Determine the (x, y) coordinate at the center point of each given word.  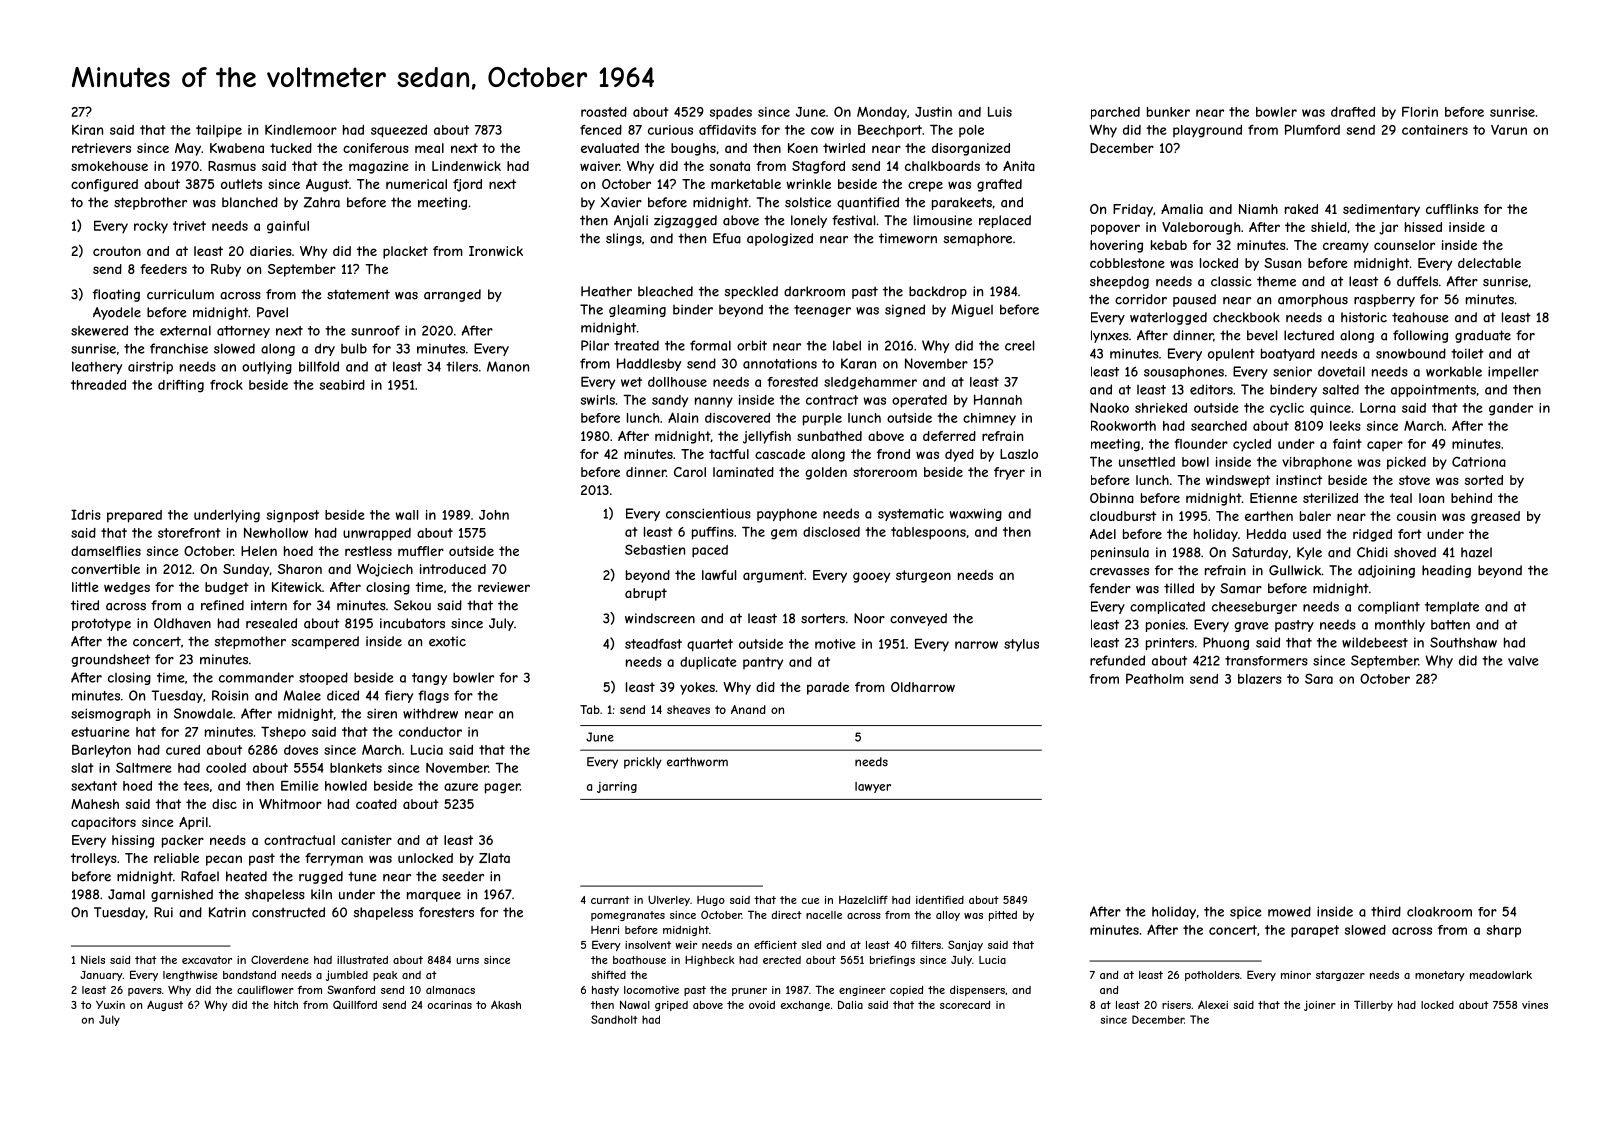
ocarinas (450, 1005)
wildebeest (1375, 642)
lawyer (873, 787)
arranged (452, 295)
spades (731, 113)
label (847, 345)
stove (1414, 480)
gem (784, 534)
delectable (1489, 263)
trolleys (94, 859)
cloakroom (1439, 911)
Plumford (1312, 129)
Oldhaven (182, 623)
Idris (86, 514)
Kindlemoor (301, 130)
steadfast (653, 644)
